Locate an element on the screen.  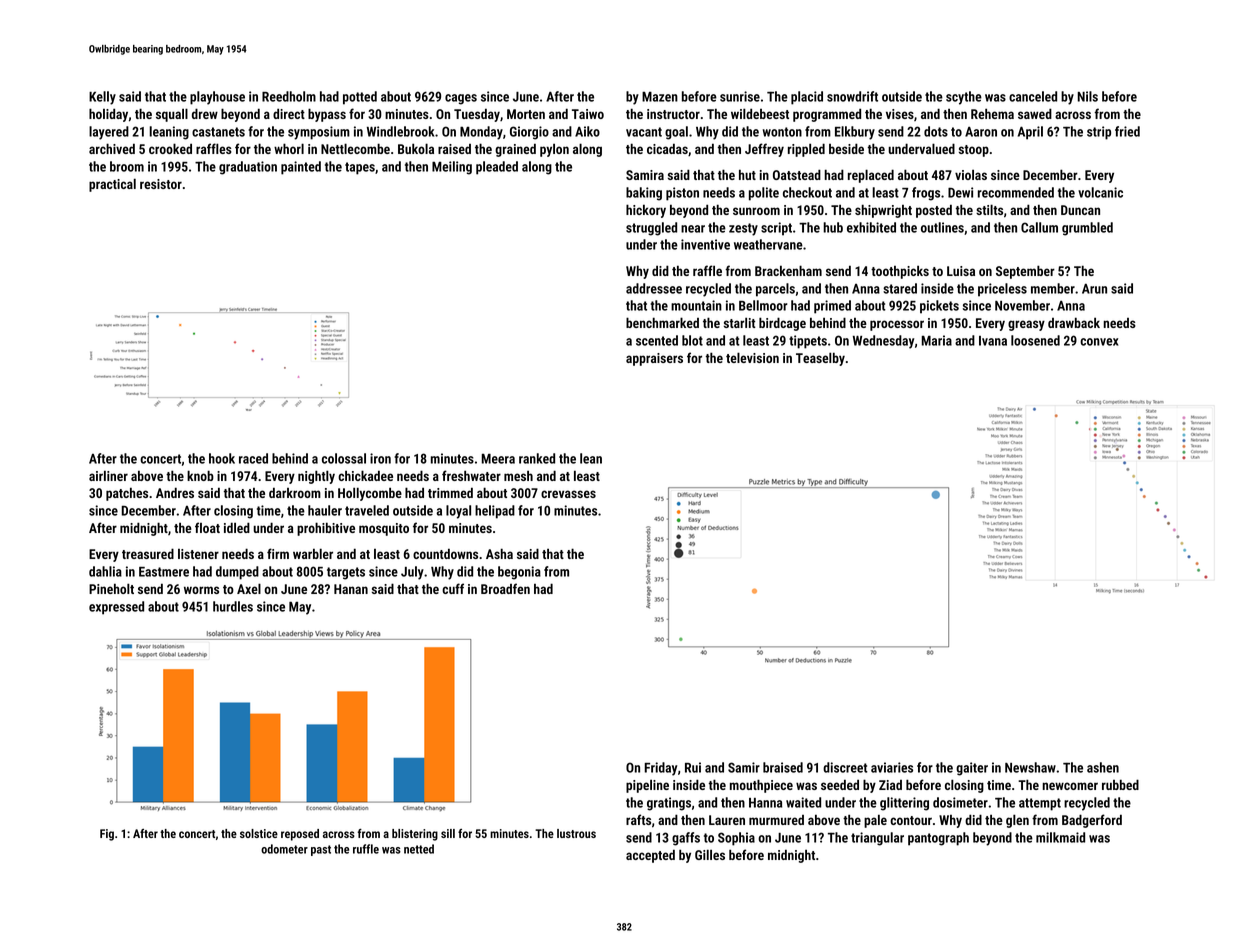
sunrise is located at coordinates (740, 96).
